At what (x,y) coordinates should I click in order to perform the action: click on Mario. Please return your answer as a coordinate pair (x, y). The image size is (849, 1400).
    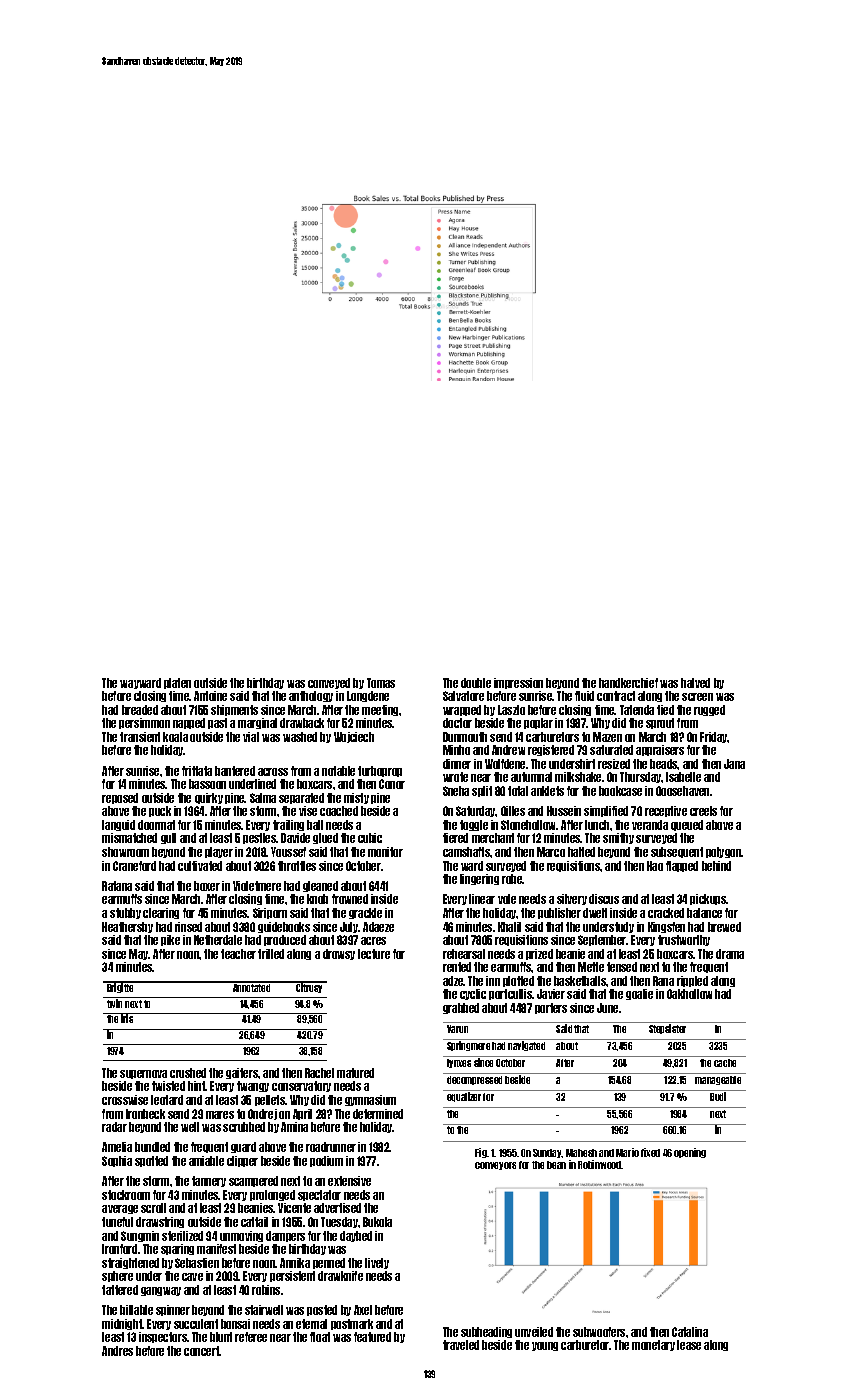
    Looking at the image, I should click on (627, 1152).
